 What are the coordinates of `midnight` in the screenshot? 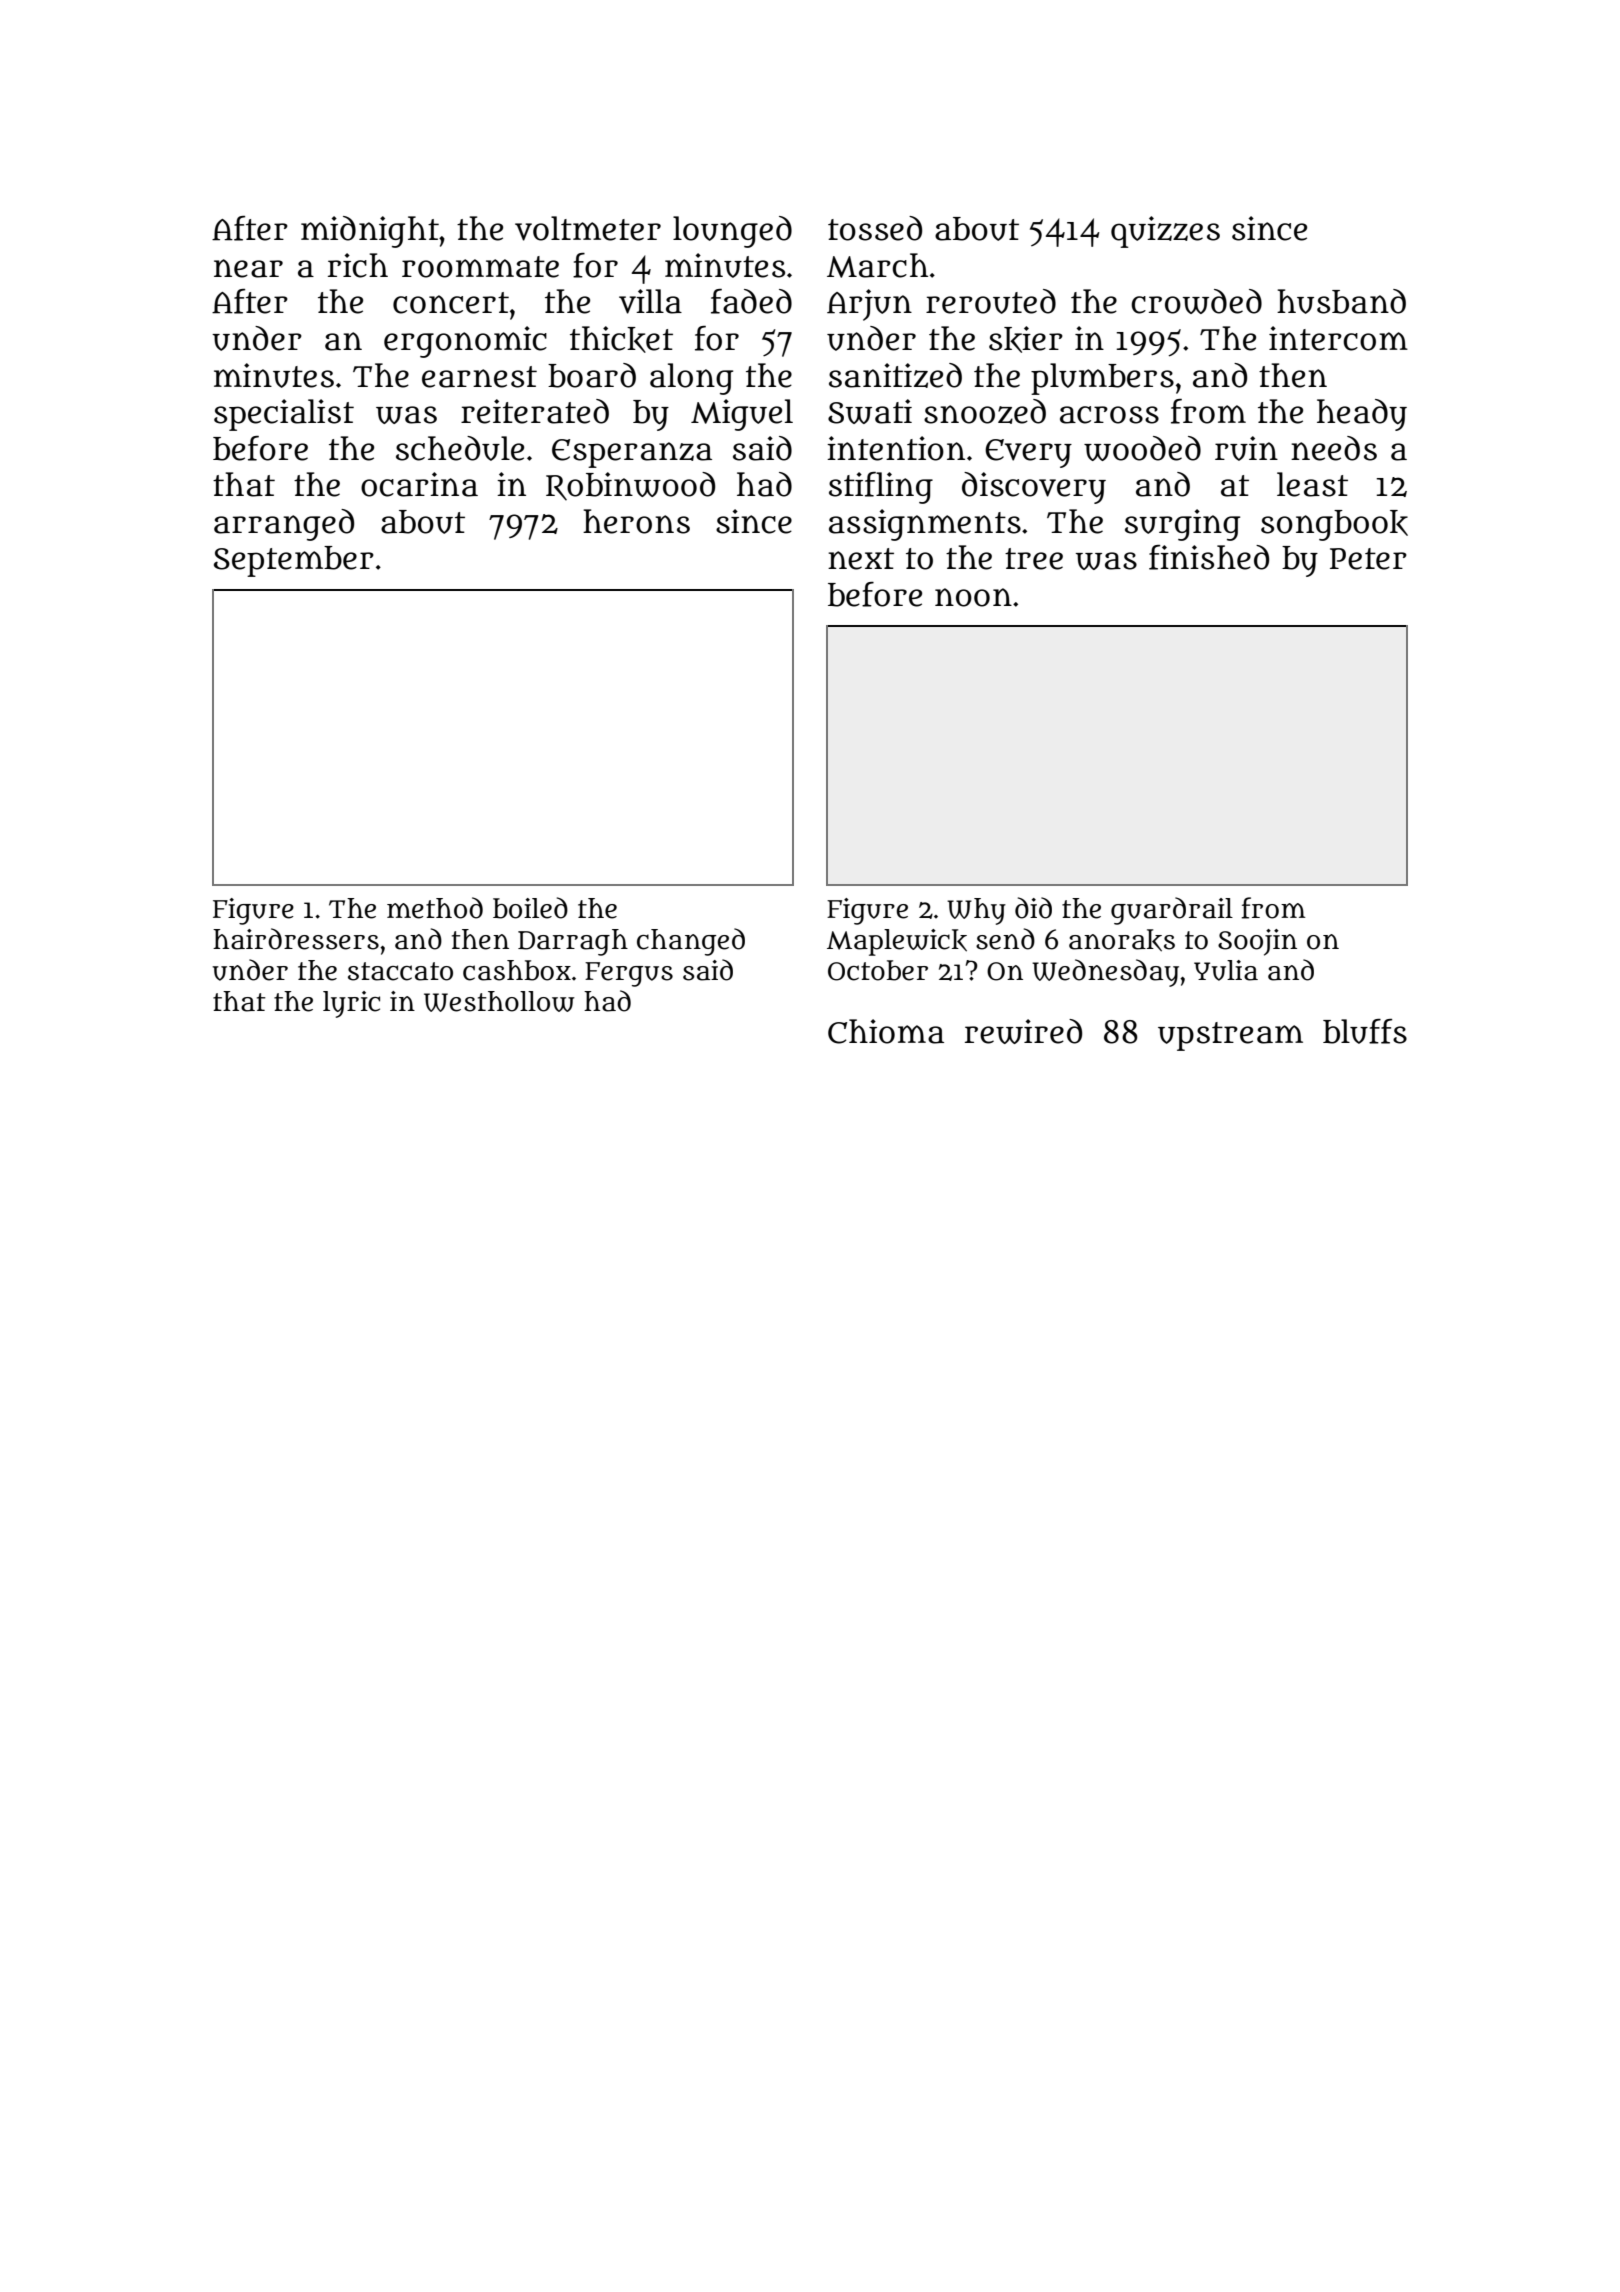 It's located at (370, 232).
